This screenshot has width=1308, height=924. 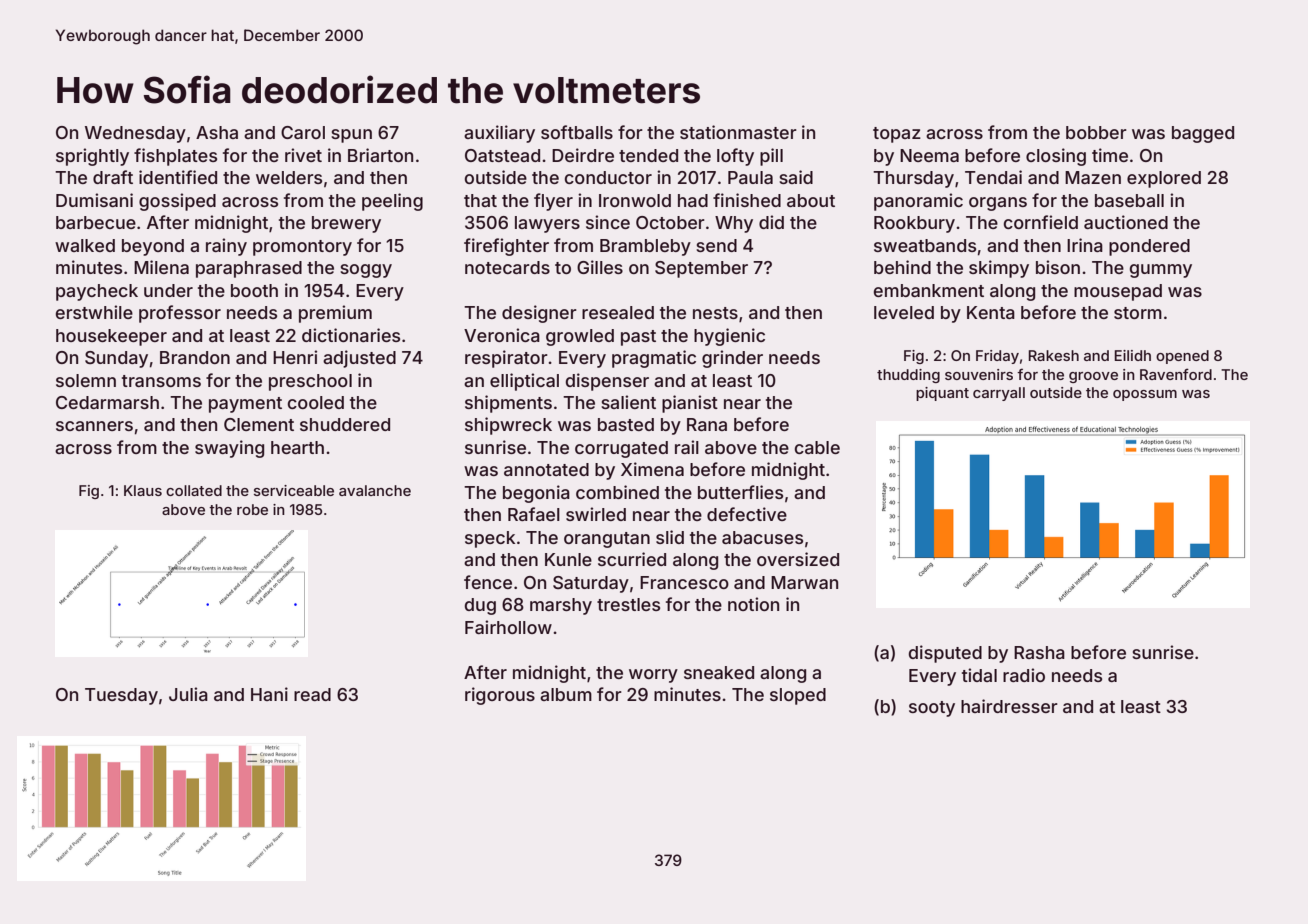 What do you see at coordinates (798, 696) in the screenshot?
I see `sloped` at bounding box center [798, 696].
